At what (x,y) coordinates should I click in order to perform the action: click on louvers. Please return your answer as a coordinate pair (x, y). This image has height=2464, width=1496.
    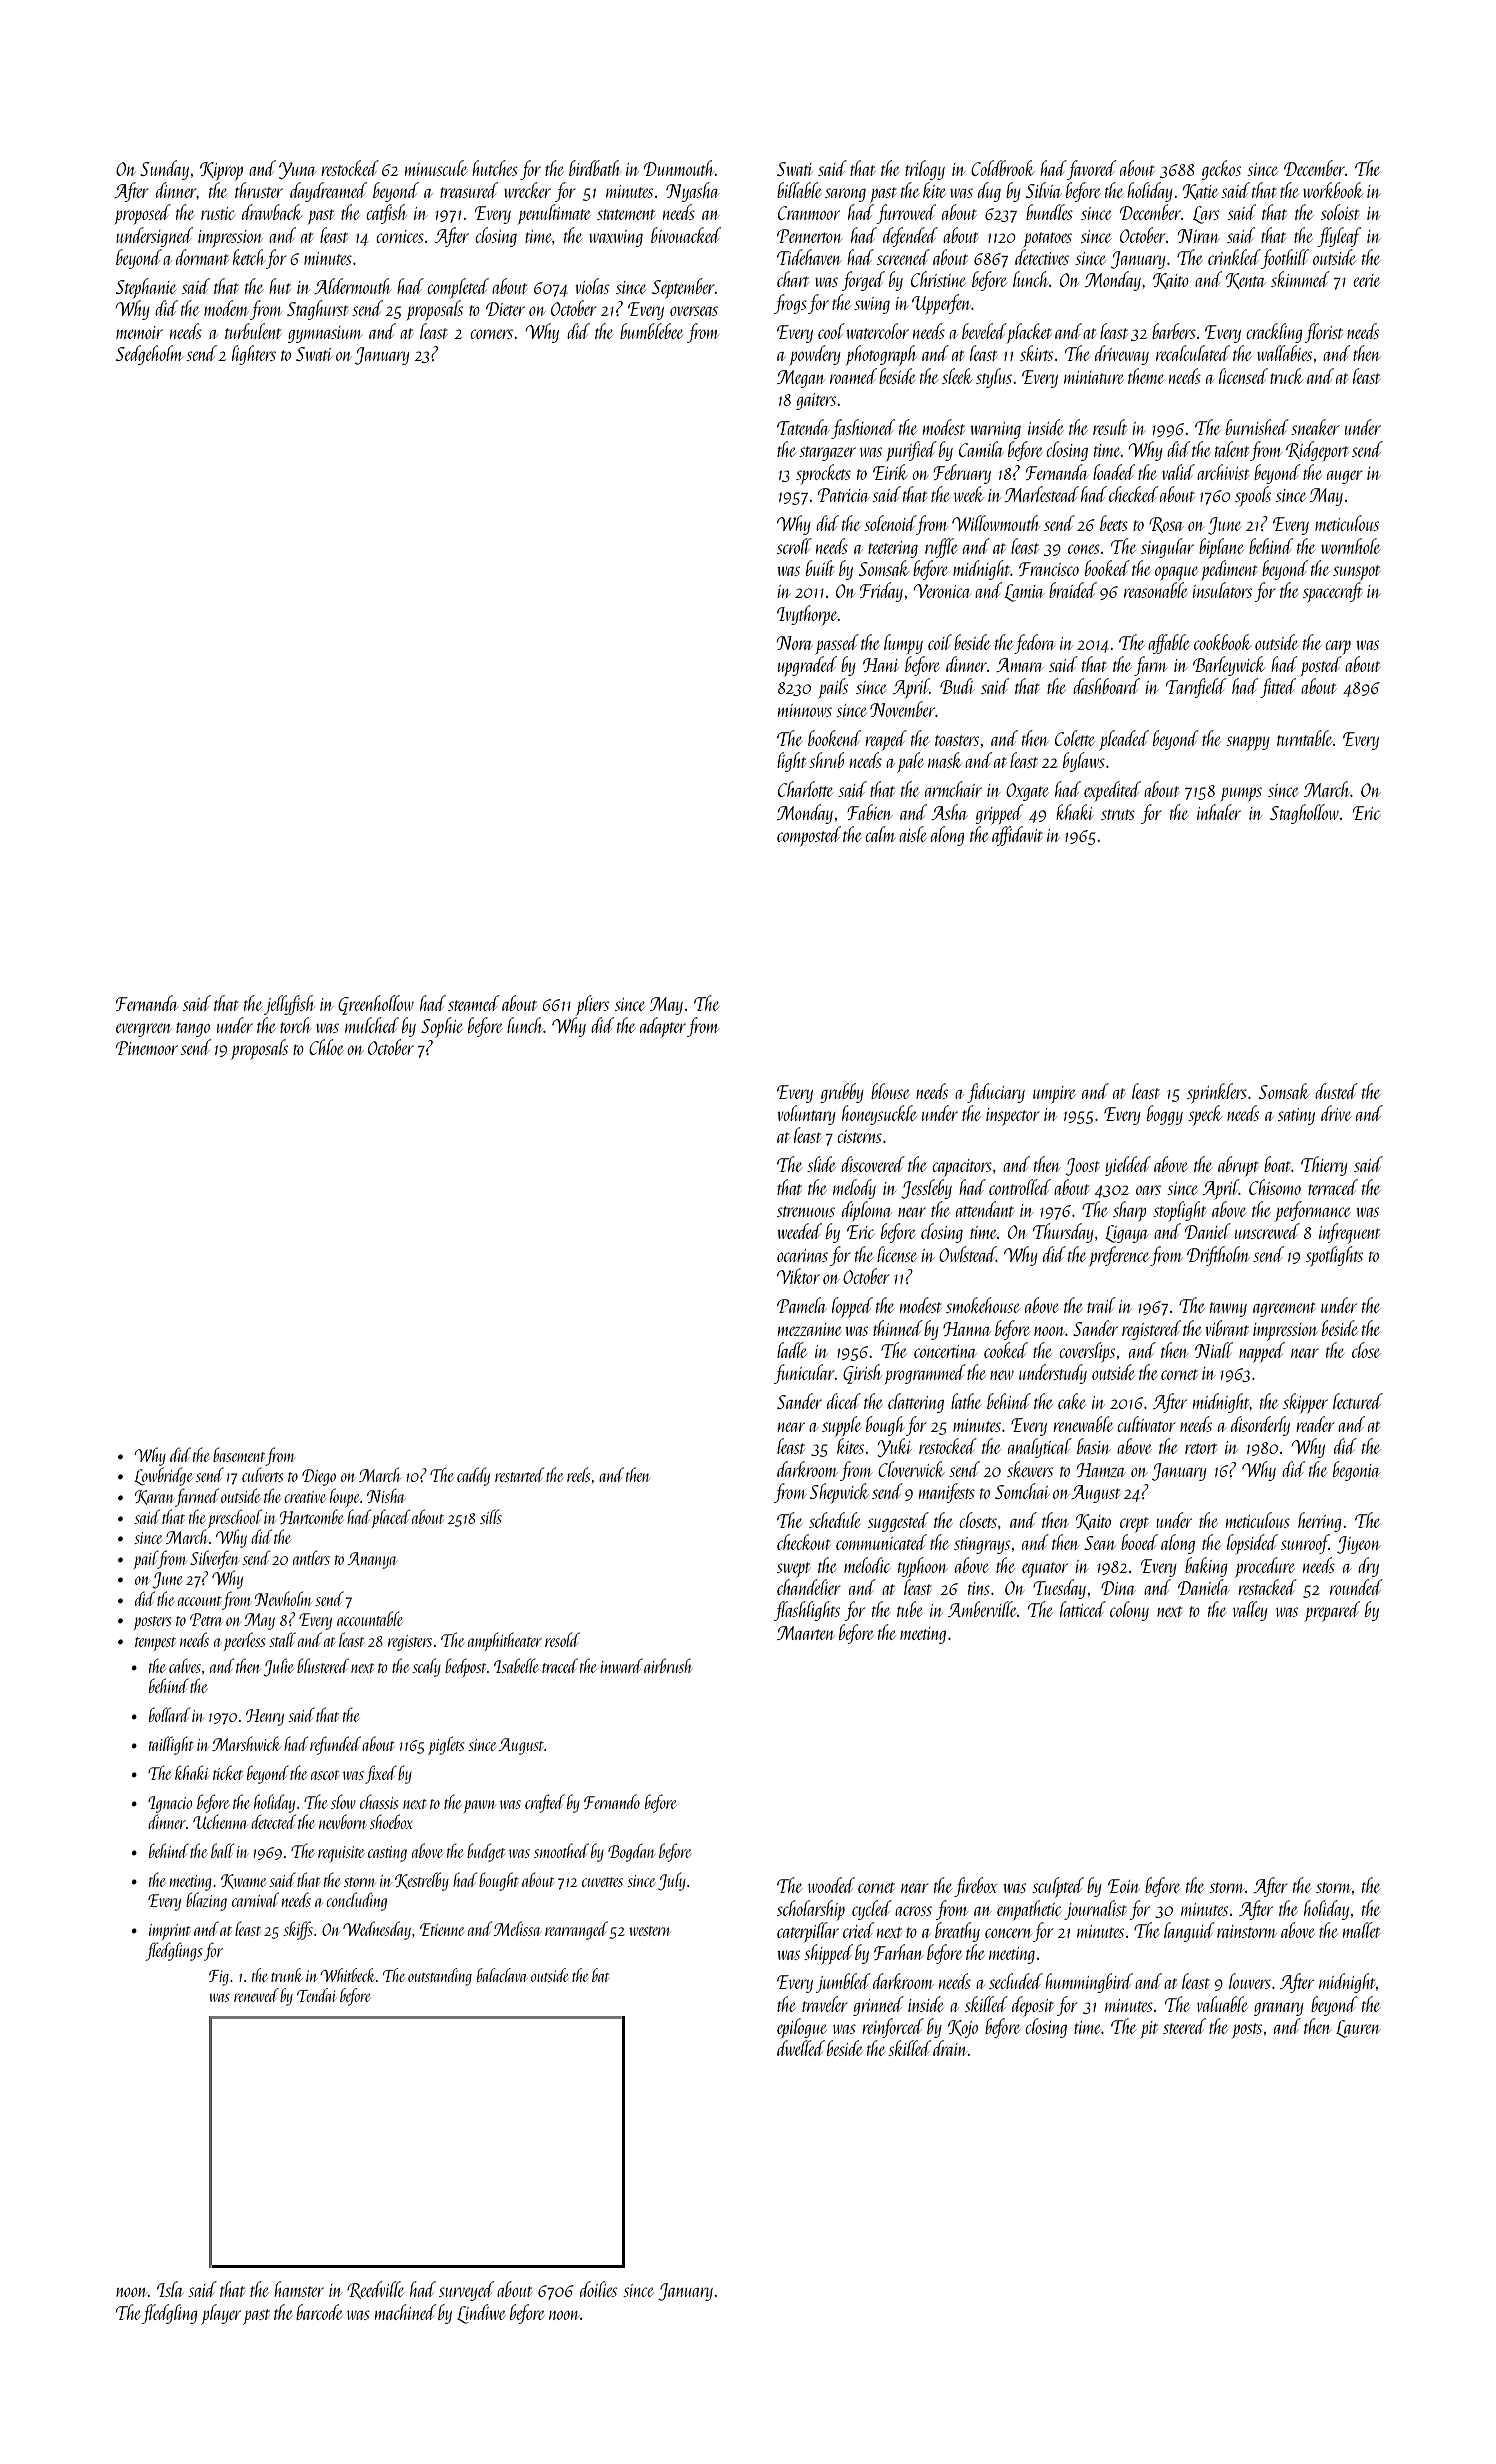
    Looking at the image, I should click on (1250, 1981).
